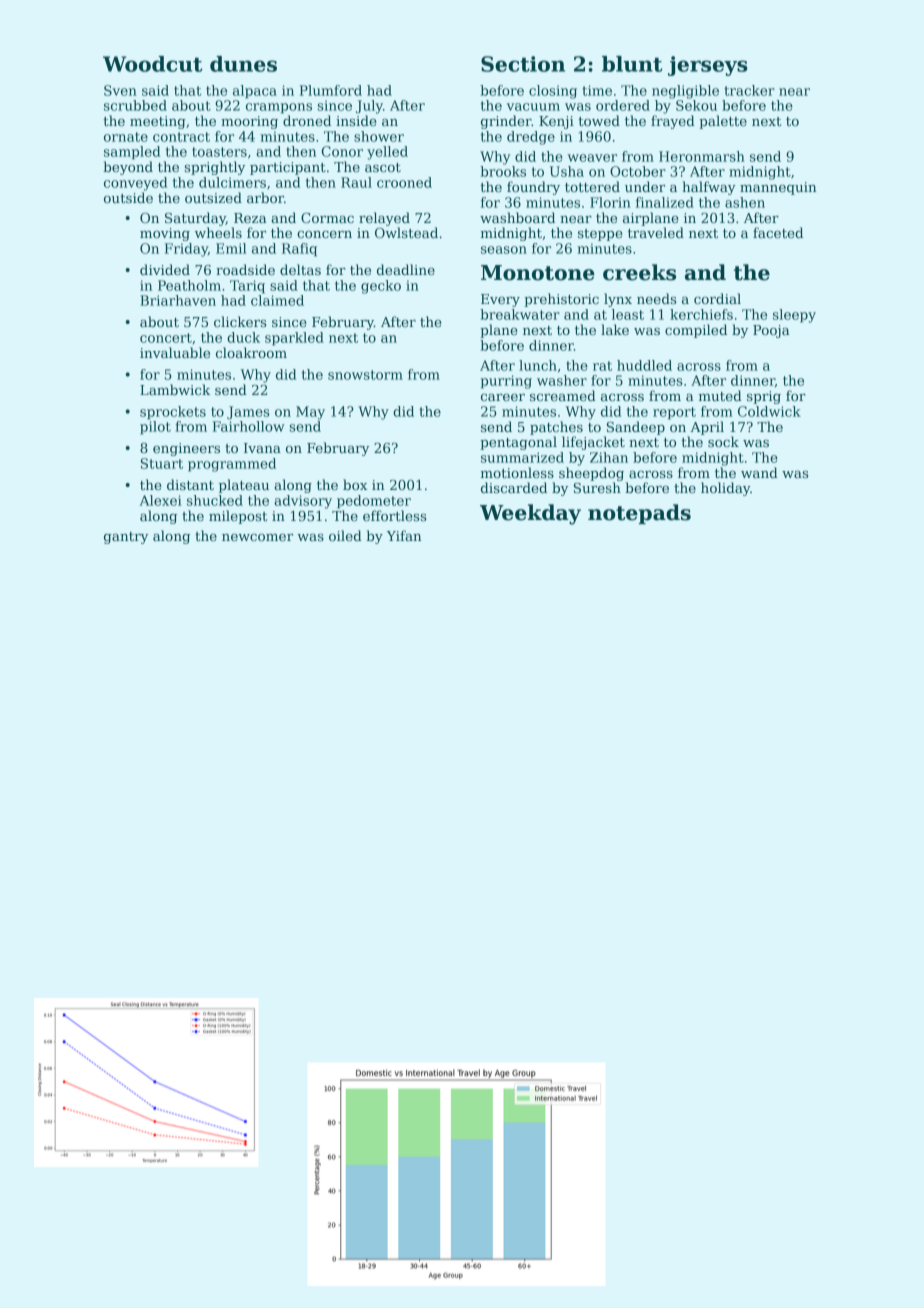 The height and width of the screenshot is (1308, 924). What do you see at coordinates (356, 182) in the screenshot?
I see `Raul` at bounding box center [356, 182].
